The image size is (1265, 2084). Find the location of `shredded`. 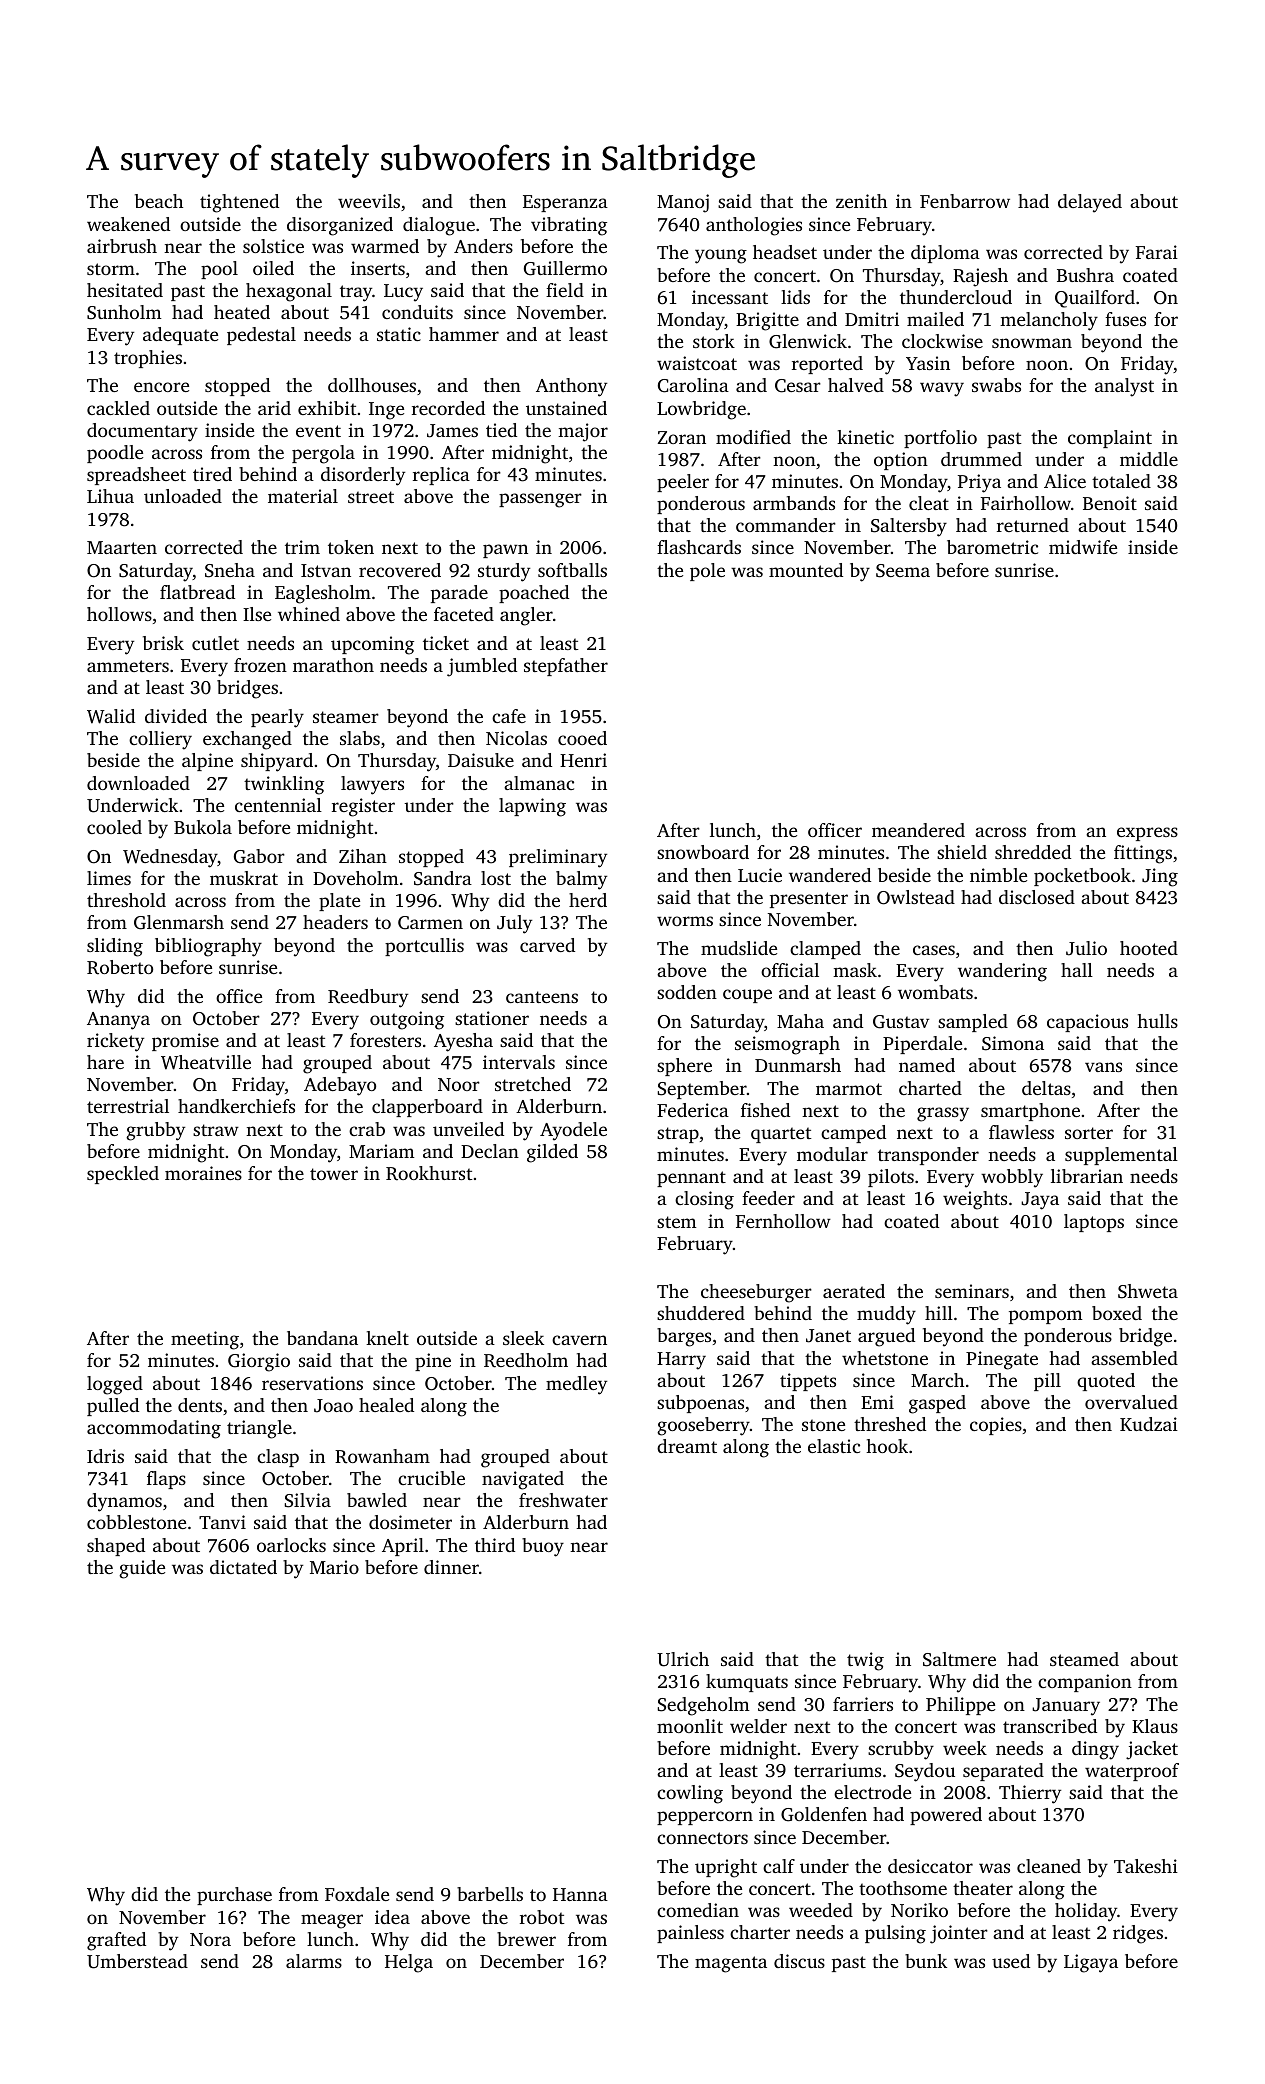

shredded is located at coordinates (1033, 852).
